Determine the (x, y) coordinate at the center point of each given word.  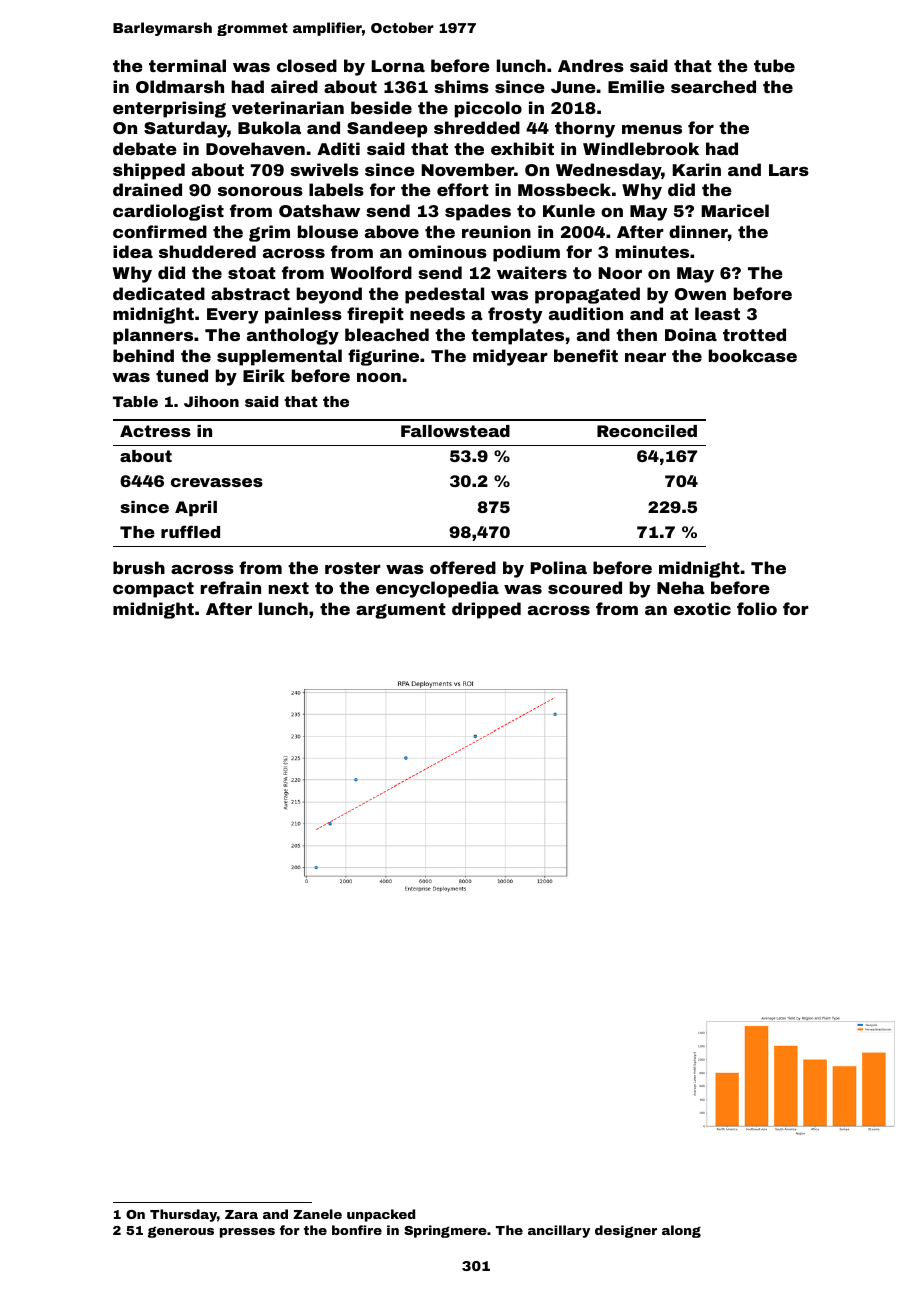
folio (757, 608)
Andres (591, 65)
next (289, 588)
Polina (559, 567)
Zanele (317, 1214)
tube (774, 65)
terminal (187, 65)
